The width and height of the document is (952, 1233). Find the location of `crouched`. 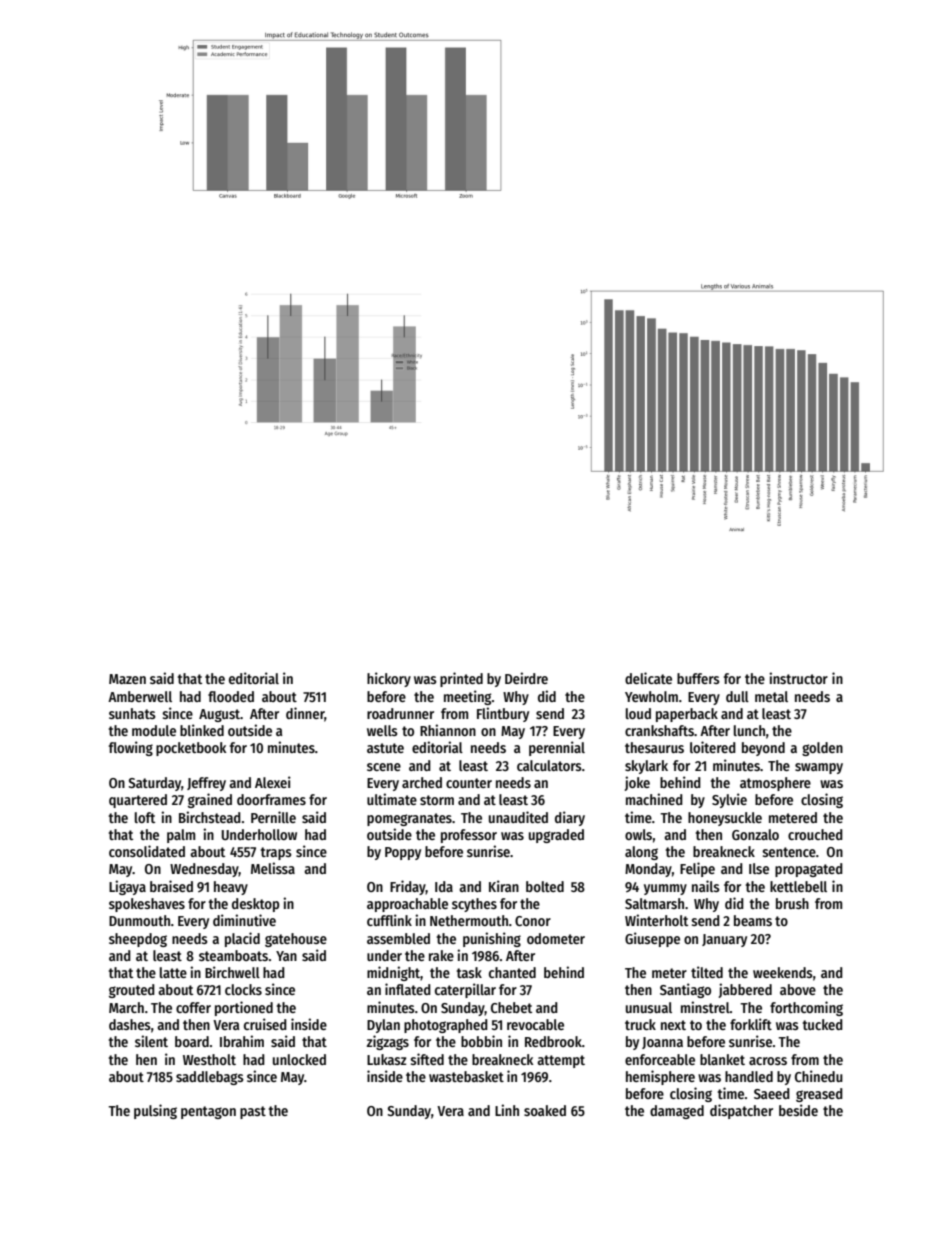

crouched is located at coordinates (815, 834).
